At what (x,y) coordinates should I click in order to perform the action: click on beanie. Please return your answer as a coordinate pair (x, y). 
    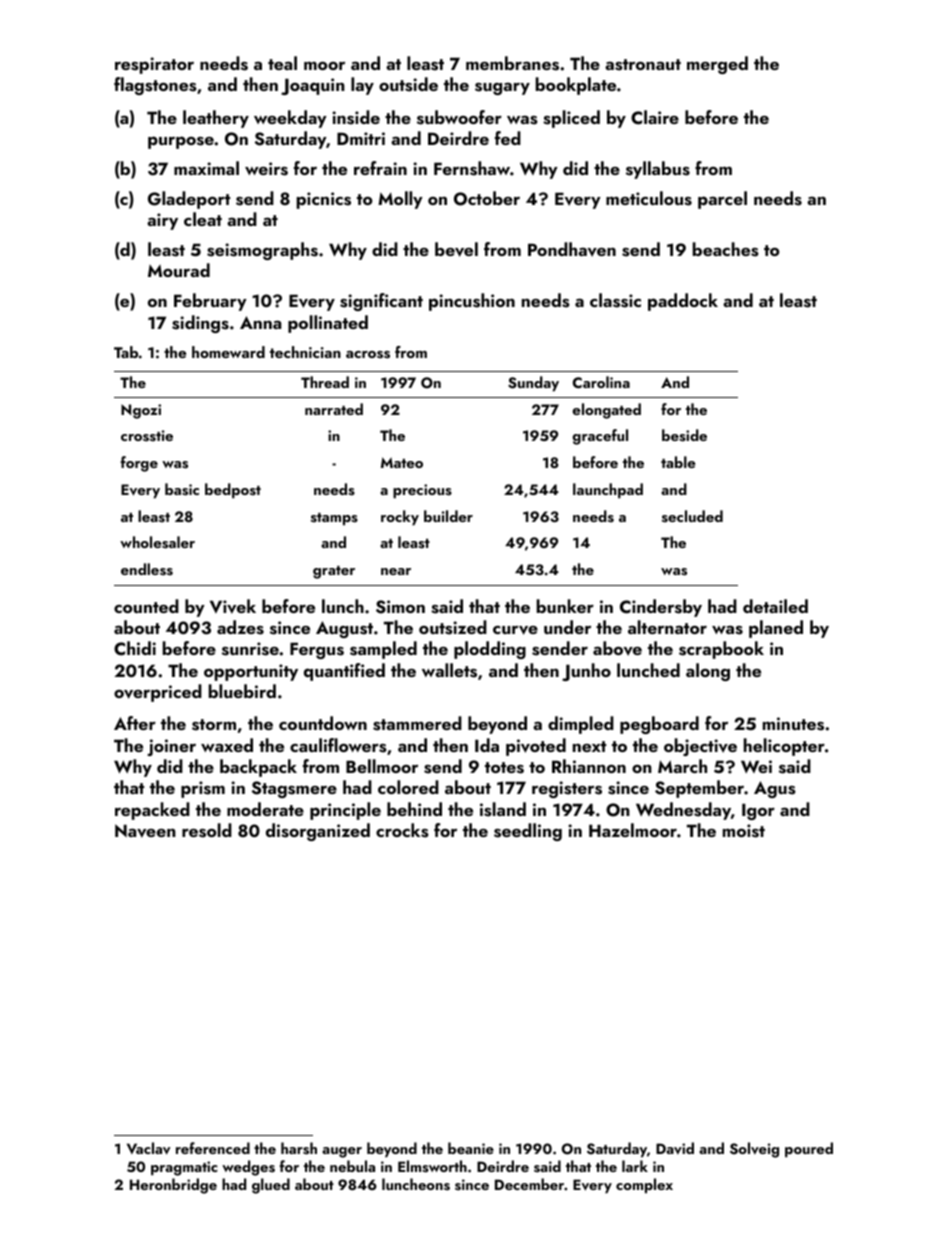
    Looking at the image, I should click on (471, 1148).
